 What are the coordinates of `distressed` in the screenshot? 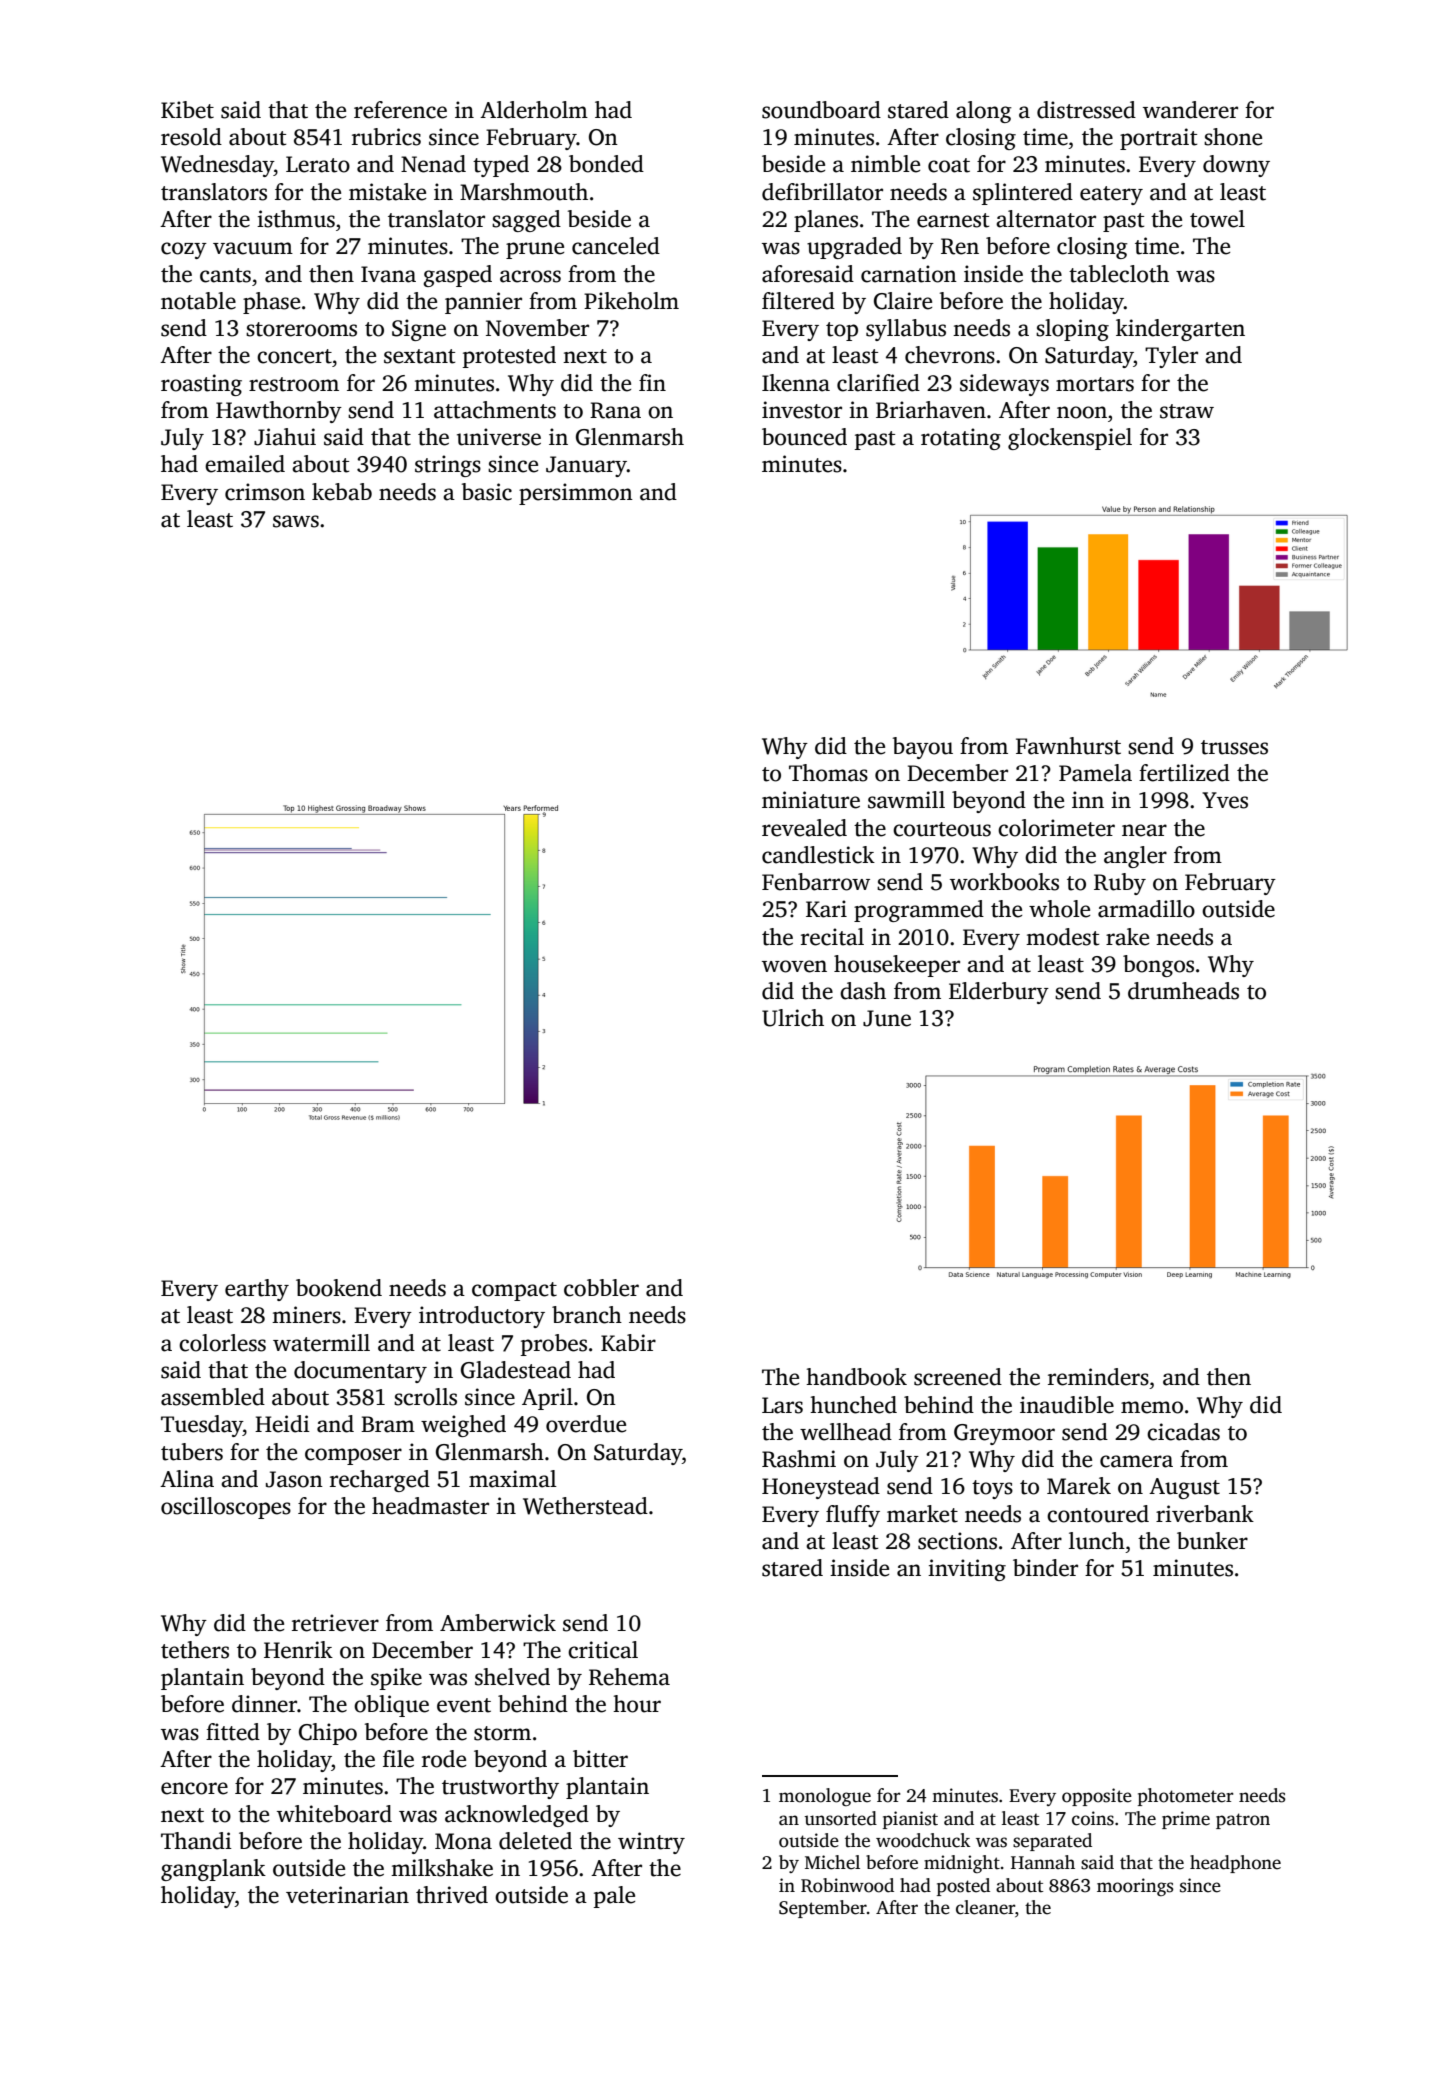 It's located at (1086, 110).
